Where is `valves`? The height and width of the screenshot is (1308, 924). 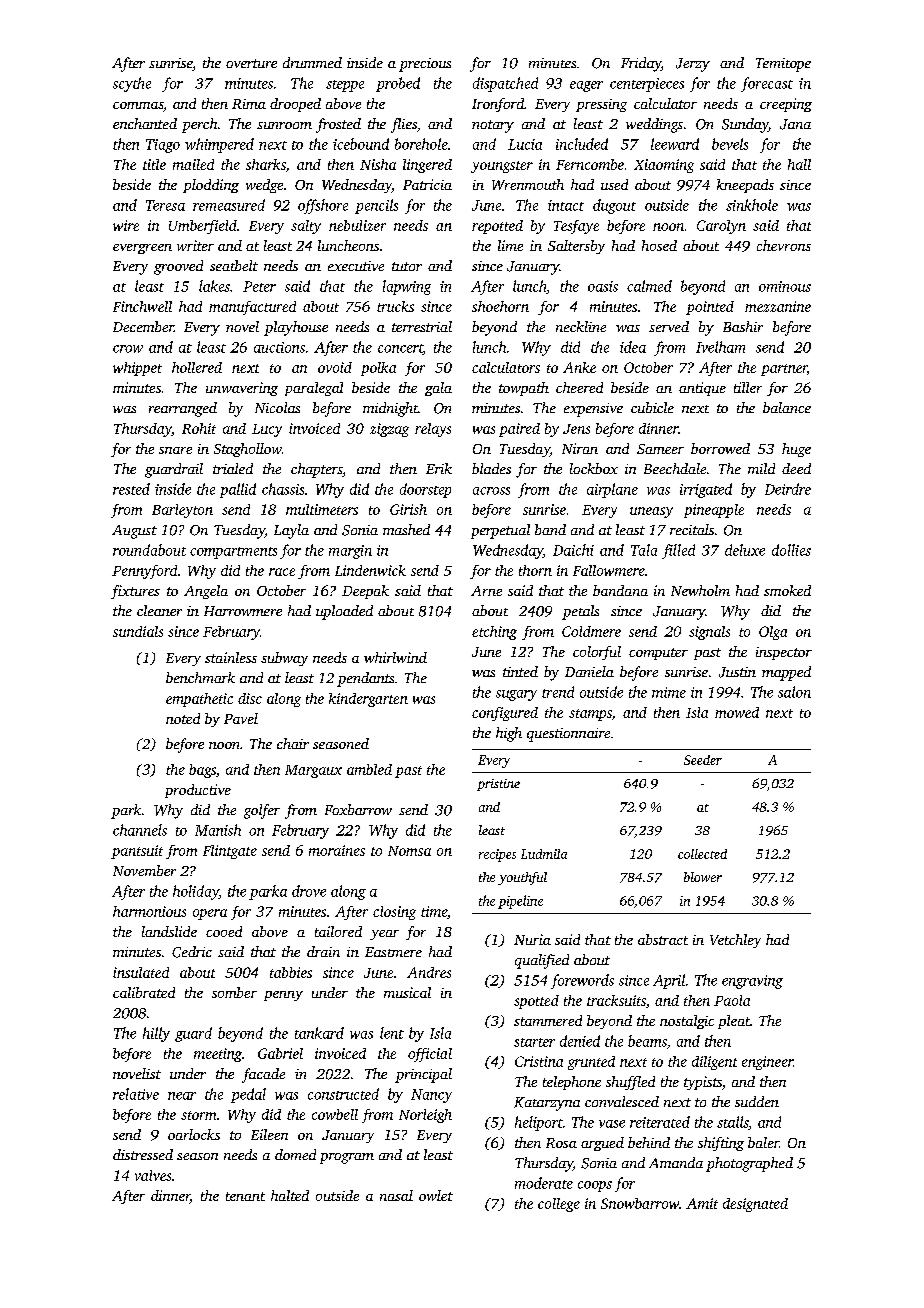
valves is located at coordinates (153, 1175).
